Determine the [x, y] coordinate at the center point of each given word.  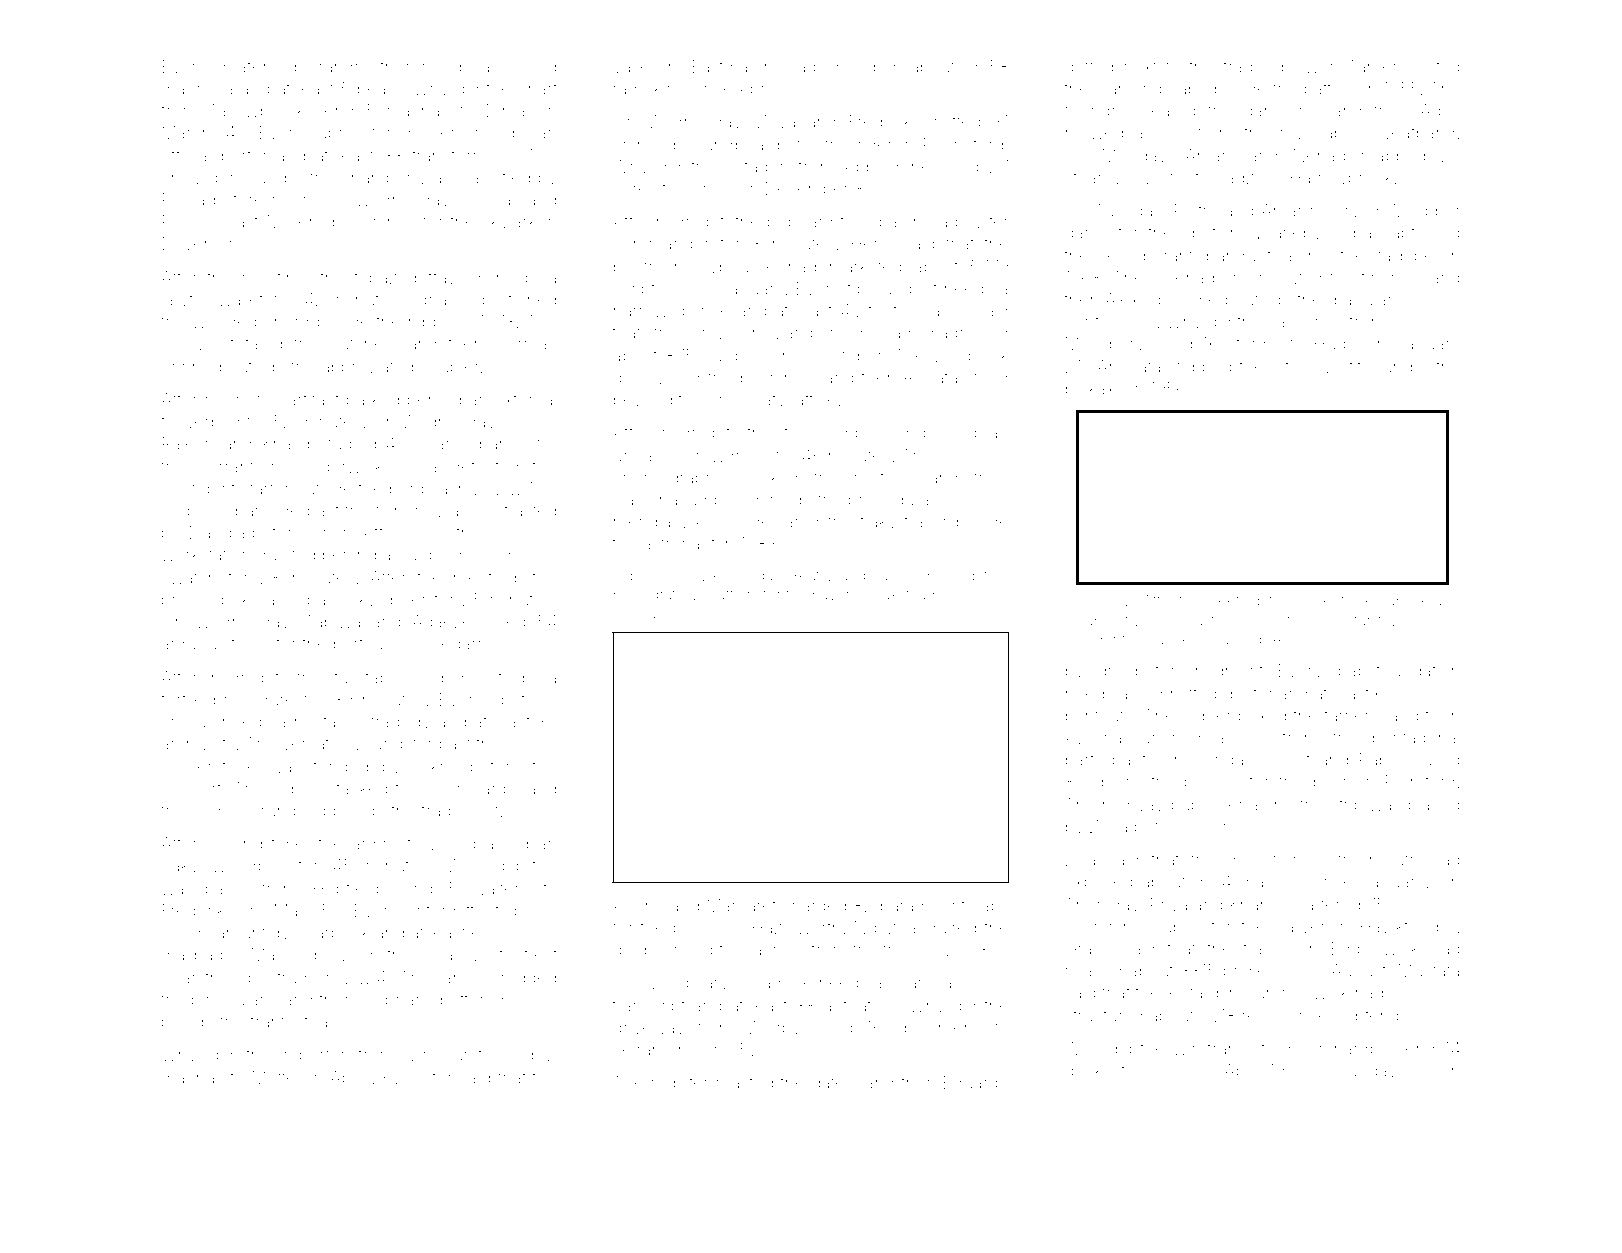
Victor [430, 1077]
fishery [402, 512]
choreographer [672, 479]
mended [863, 66]
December [807, 188]
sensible [323, 221]
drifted [1089, 66]
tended [340, 766]
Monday [1135, 157]
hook [1312, 600]
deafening [257, 68]
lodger [1207, 717]
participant [1106, 761]
